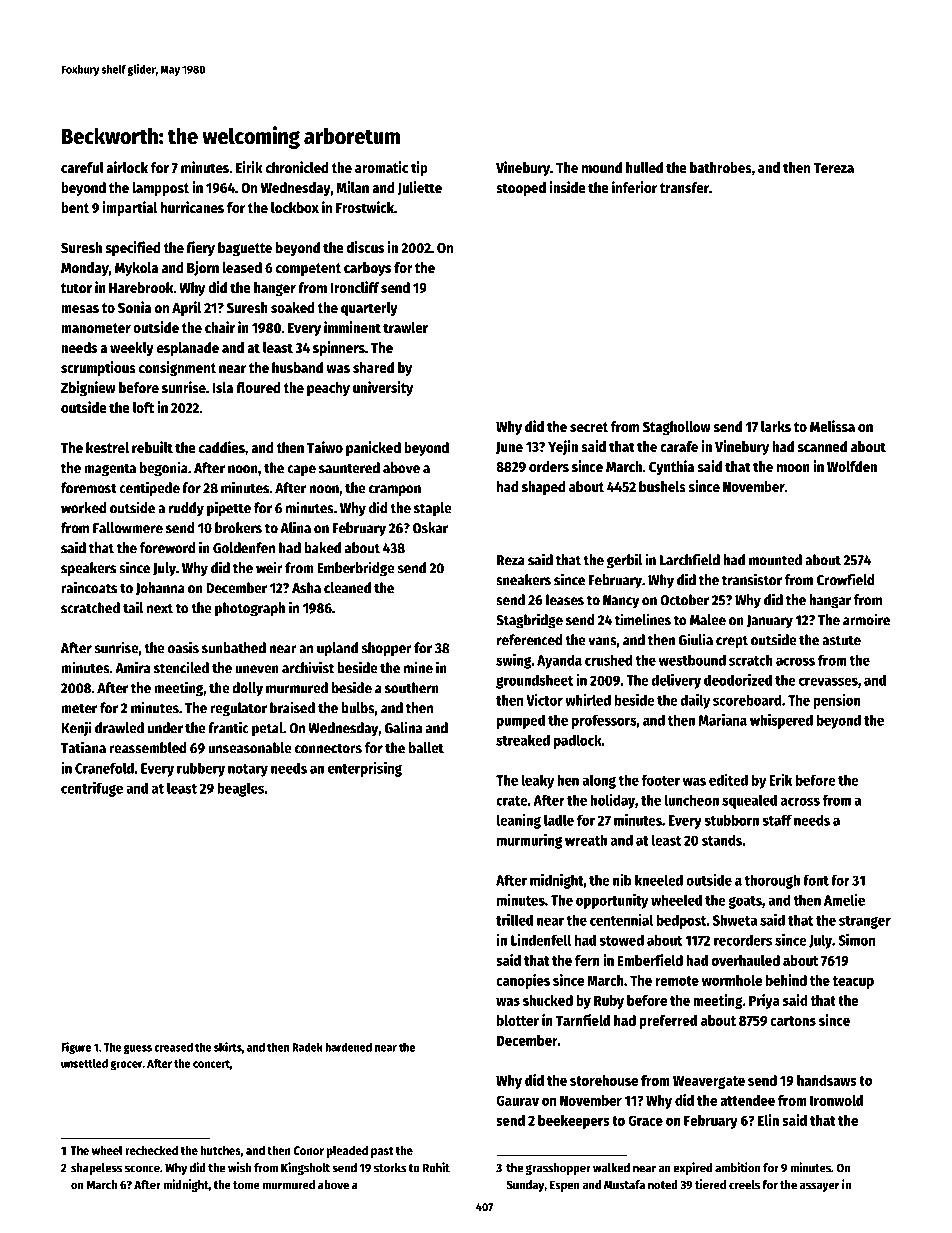 The height and width of the screenshot is (1233, 952). I want to click on aromatic, so click(381, 167).
